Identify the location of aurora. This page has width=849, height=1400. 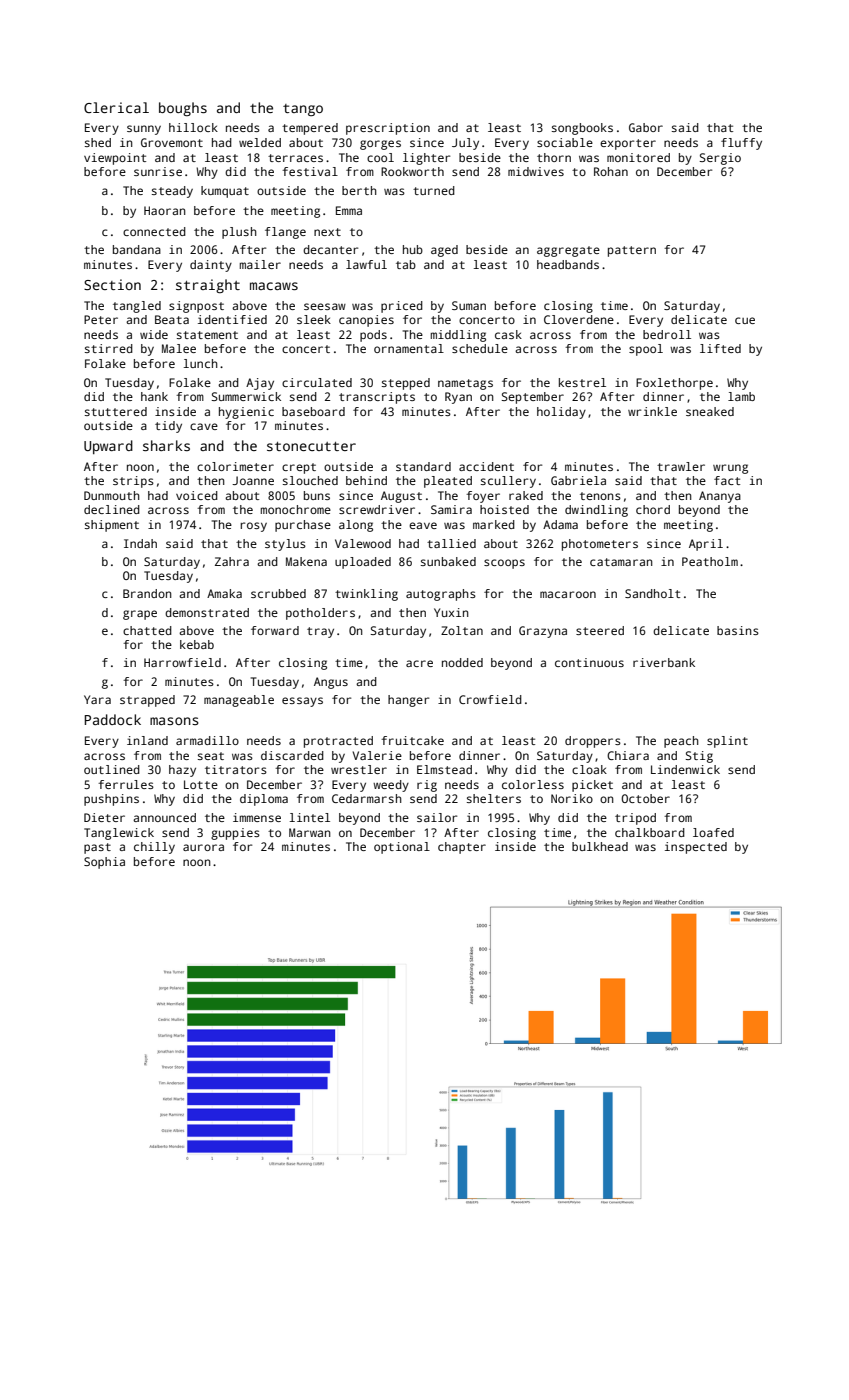
(203, 847).
